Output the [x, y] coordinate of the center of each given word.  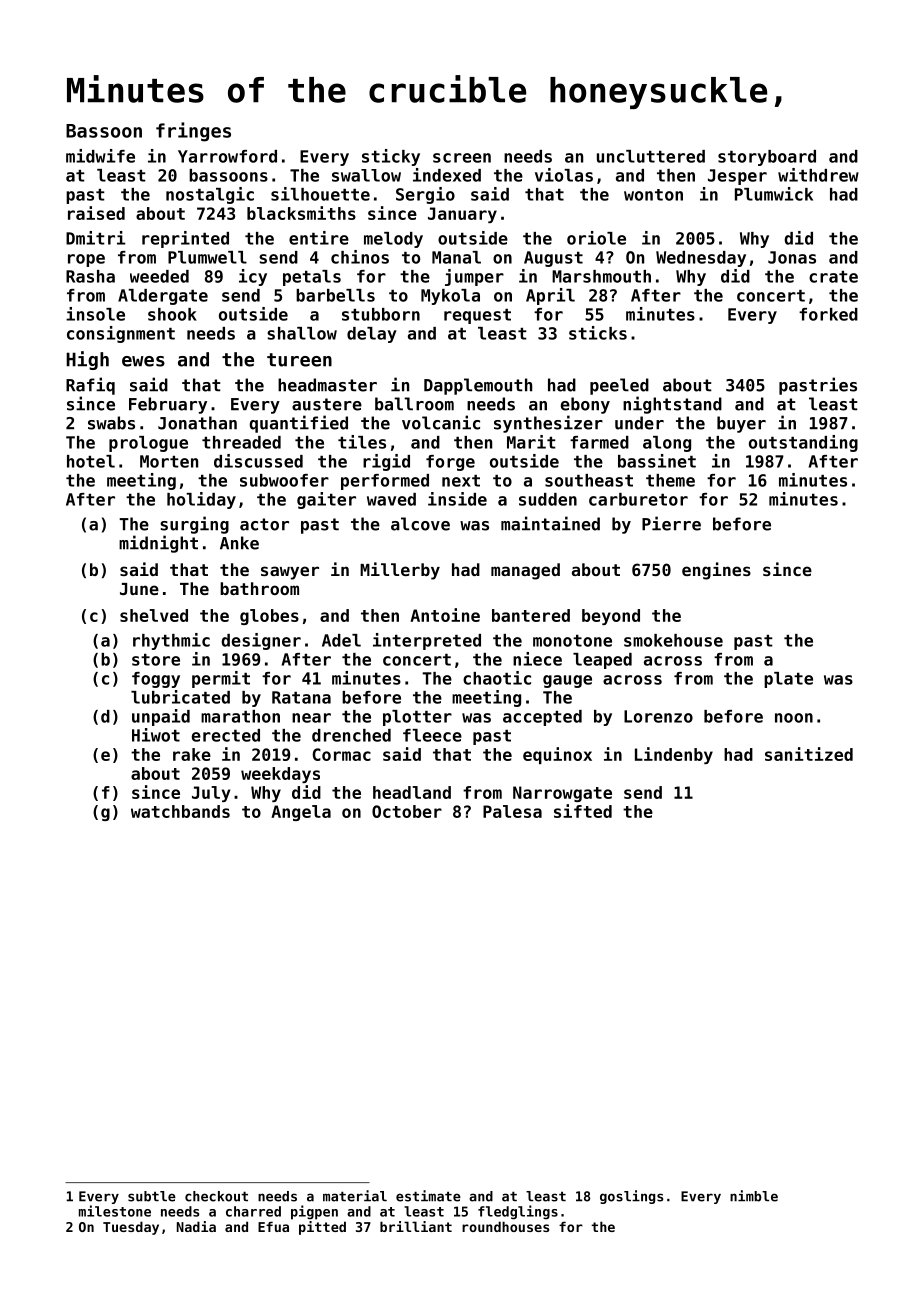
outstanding [803, 443]
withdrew [818, 175]
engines [716, 571]
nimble [754, 1196]
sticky [391, 157]
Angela [301, 813]
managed [525, 571]
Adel [341, 640]
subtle [152, 1196]
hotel [91, 461]
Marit [531, 442]
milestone [115, 1211]
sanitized [809, 754]
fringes [193, 132]
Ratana [301, 697]
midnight [158, 544]
